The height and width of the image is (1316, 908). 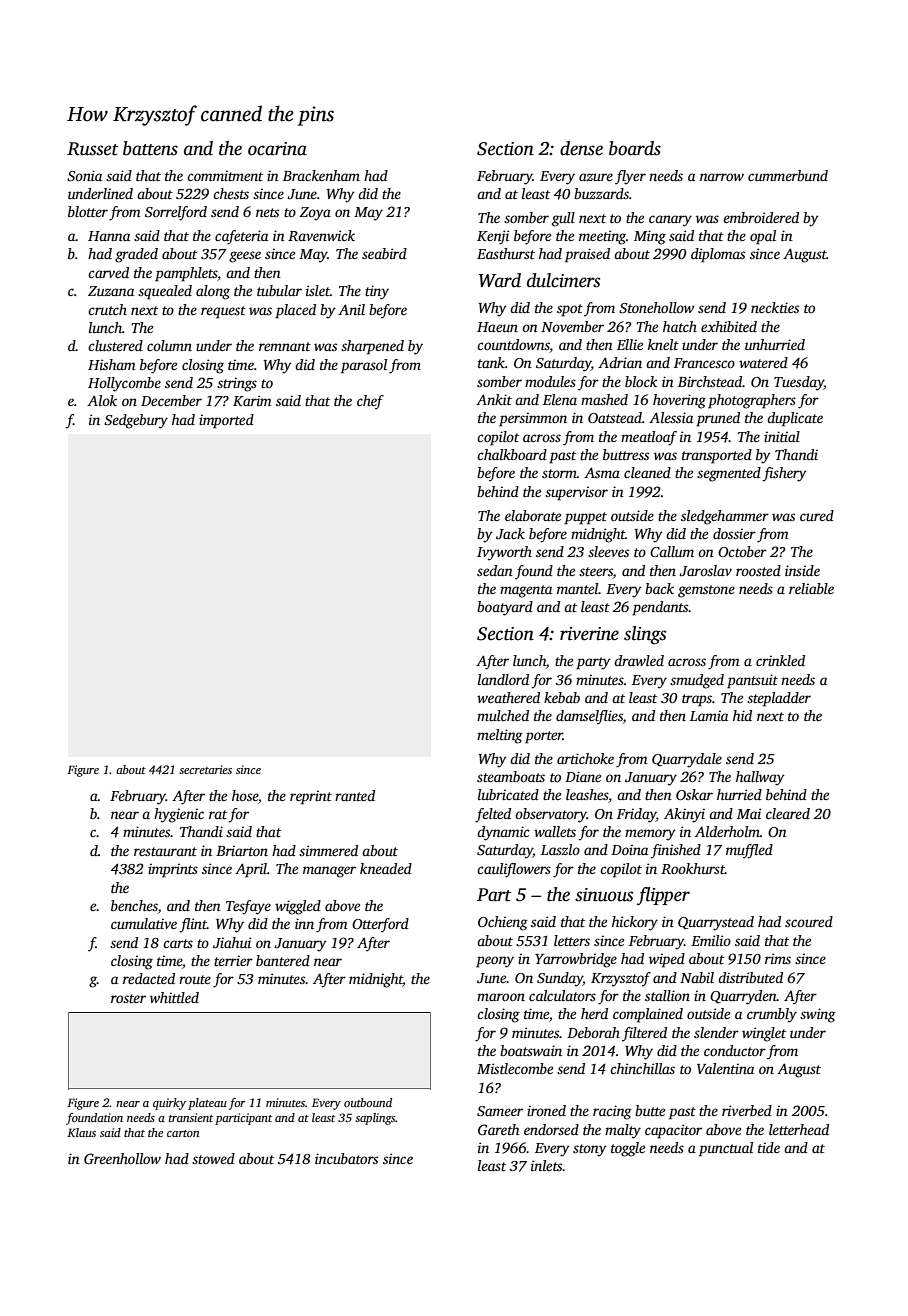 What do you see at coordinates (769, 1147) in the image?
I see `tide` at bounding box center [769, 1147].
